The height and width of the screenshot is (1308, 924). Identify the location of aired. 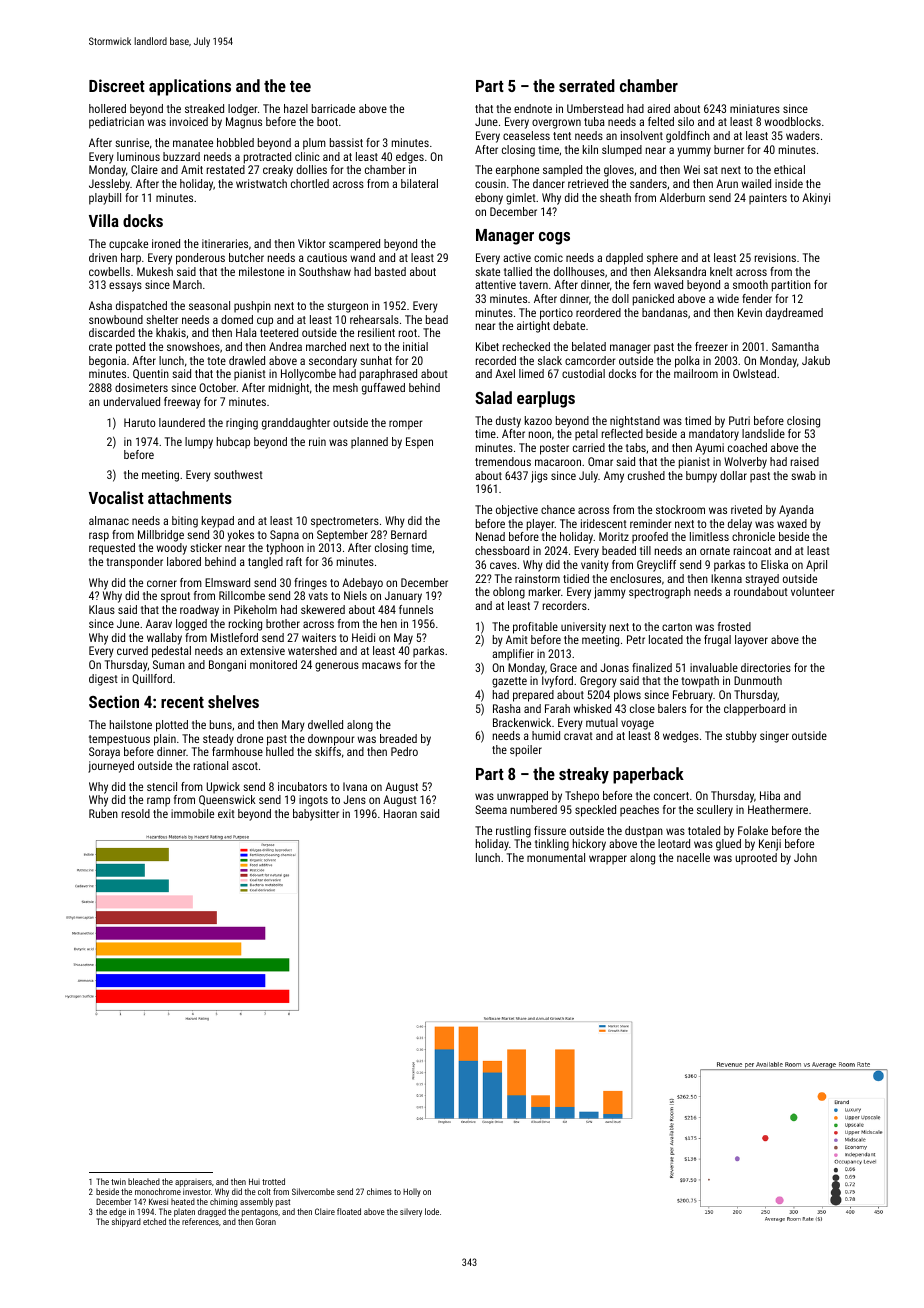
(658, 108).
